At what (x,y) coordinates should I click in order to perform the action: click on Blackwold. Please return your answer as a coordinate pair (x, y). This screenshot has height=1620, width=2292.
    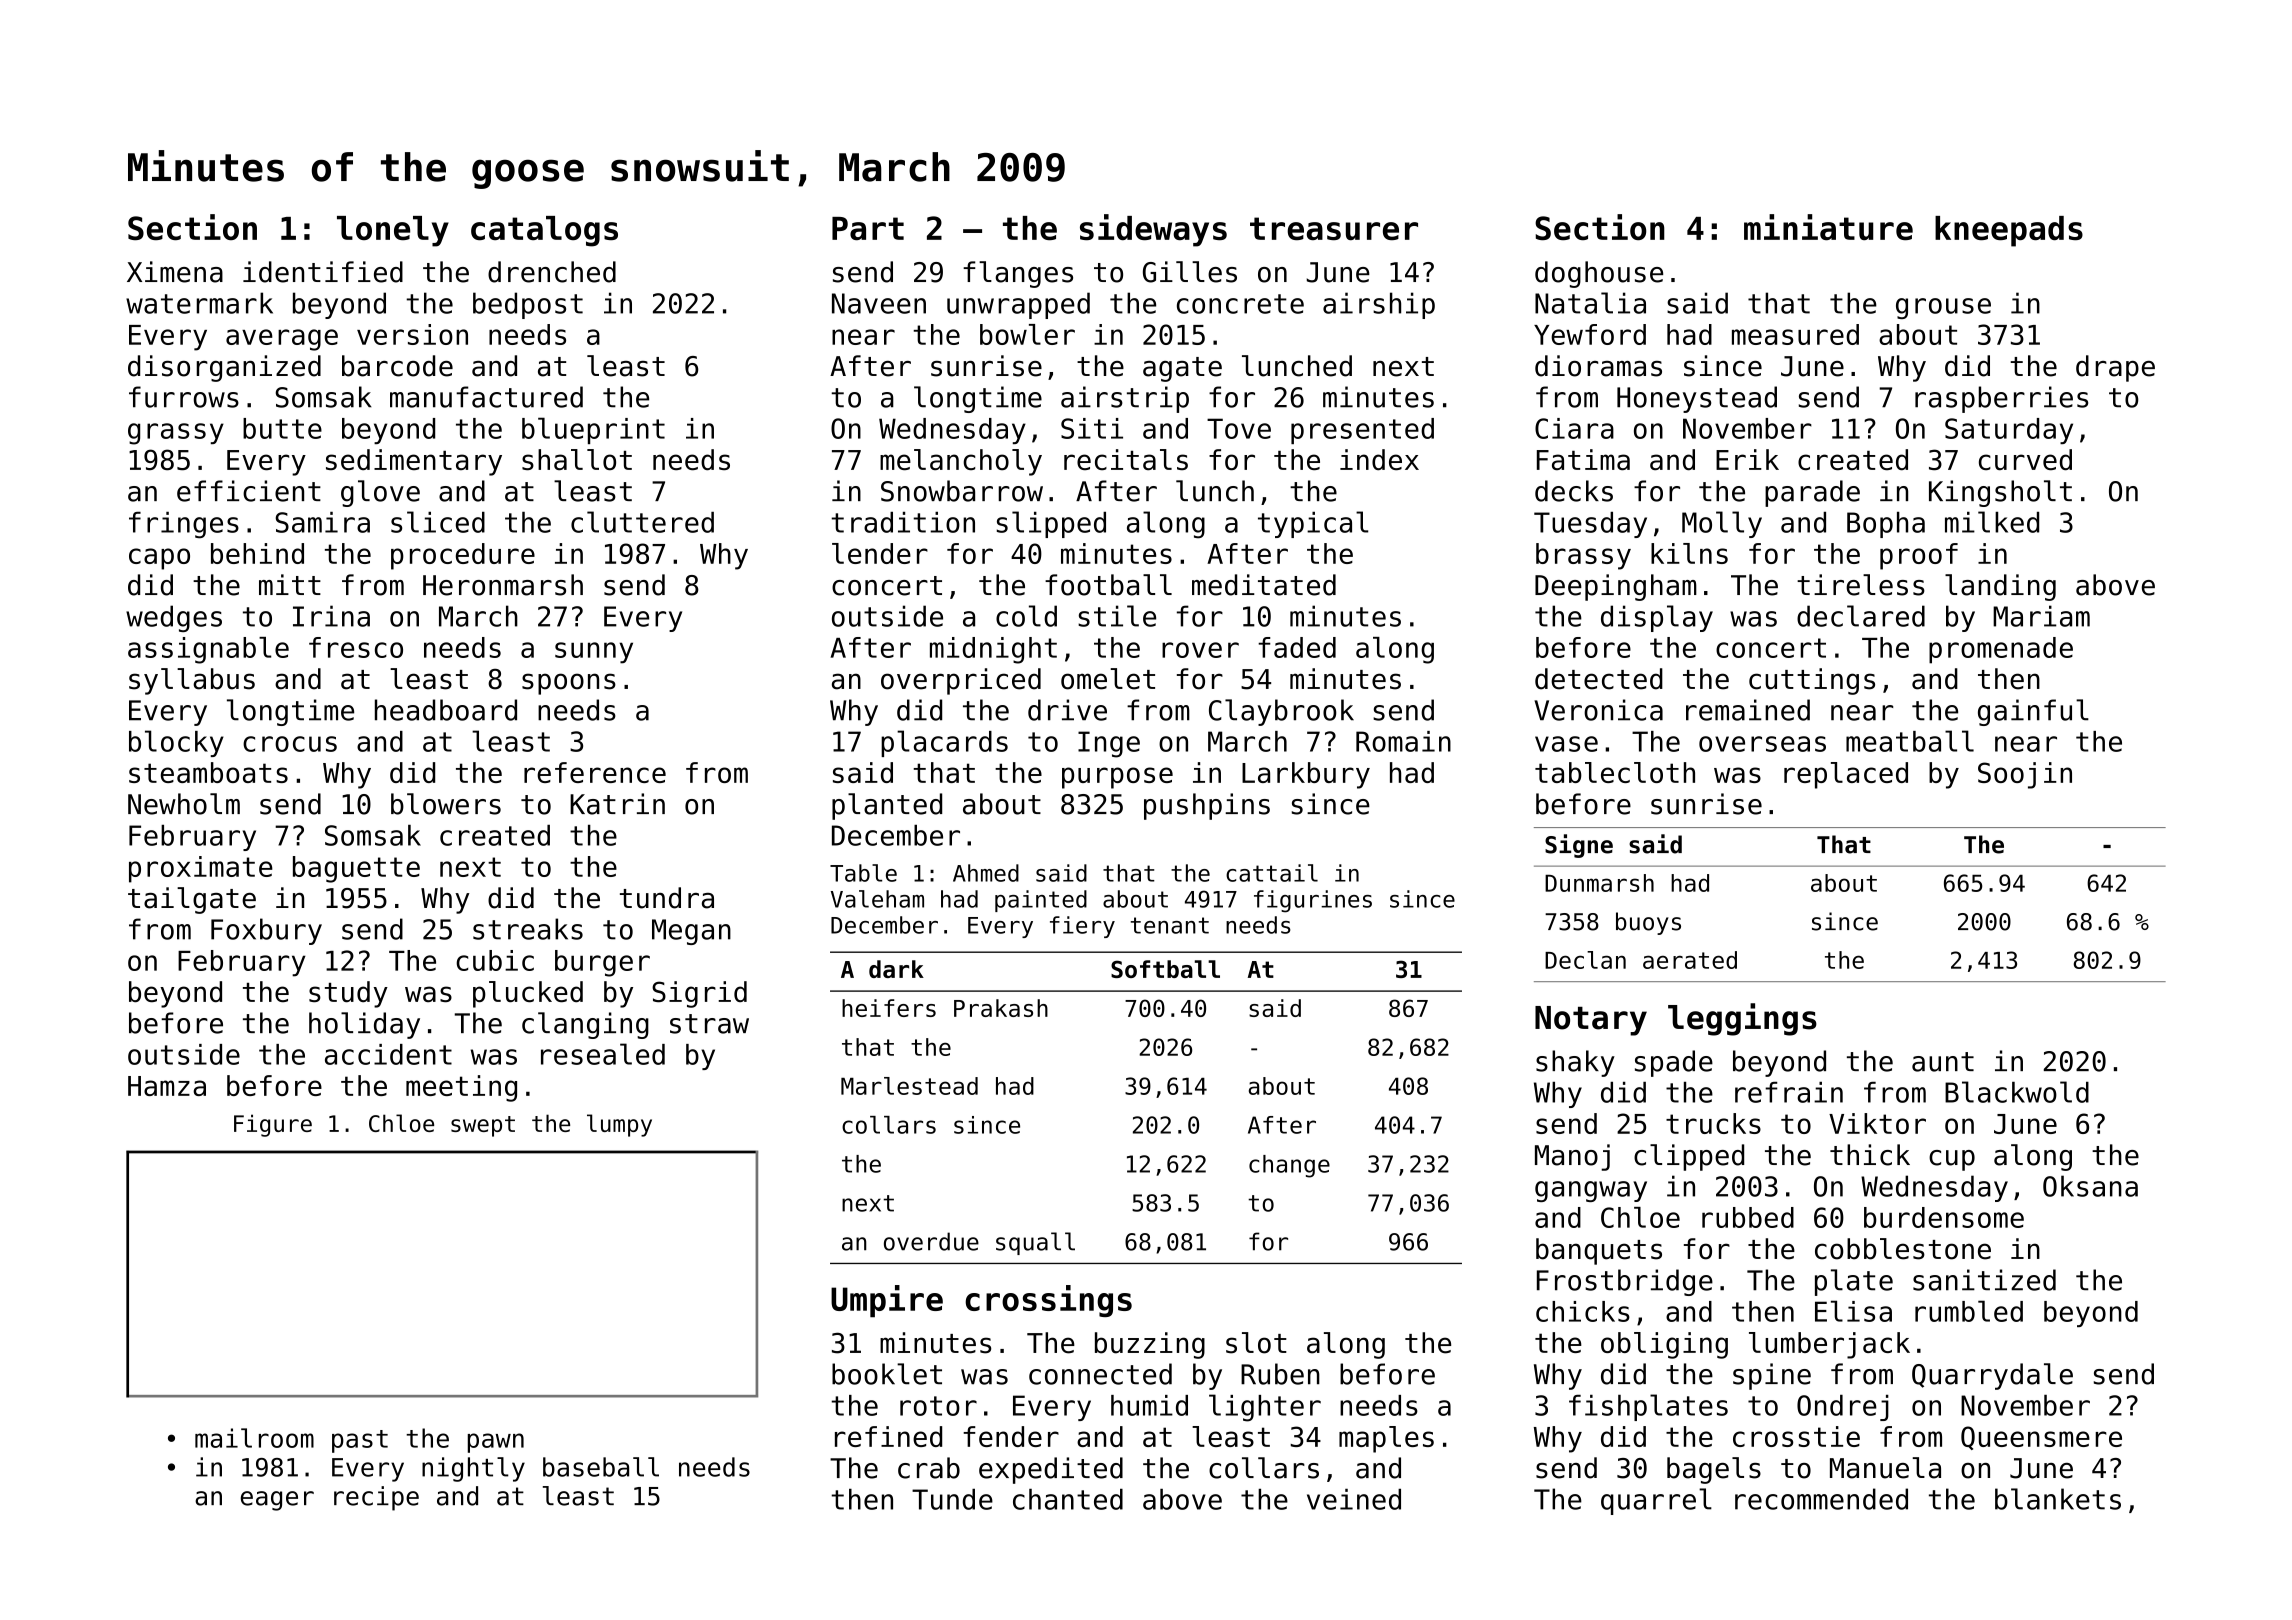
    Looking at the image, I should click on (2017, 1092).
